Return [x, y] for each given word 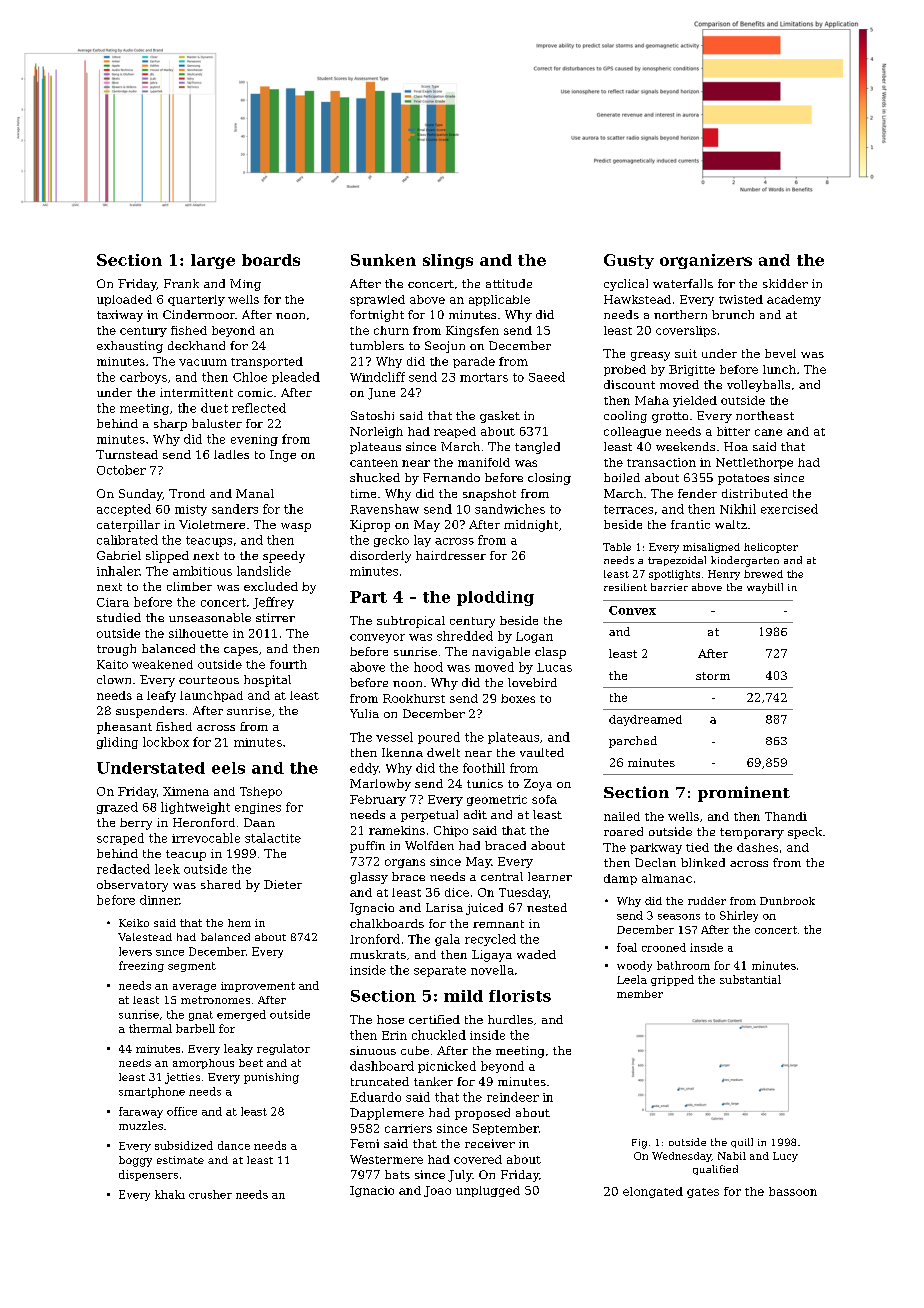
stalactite [273, 838]
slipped [167, 557]
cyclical [626, 285]
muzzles [141, 1125]
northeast [765, 415]
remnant [498, 924]
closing [549, 479]
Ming [245, 285]
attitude [509, 283]
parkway [656, 848]
